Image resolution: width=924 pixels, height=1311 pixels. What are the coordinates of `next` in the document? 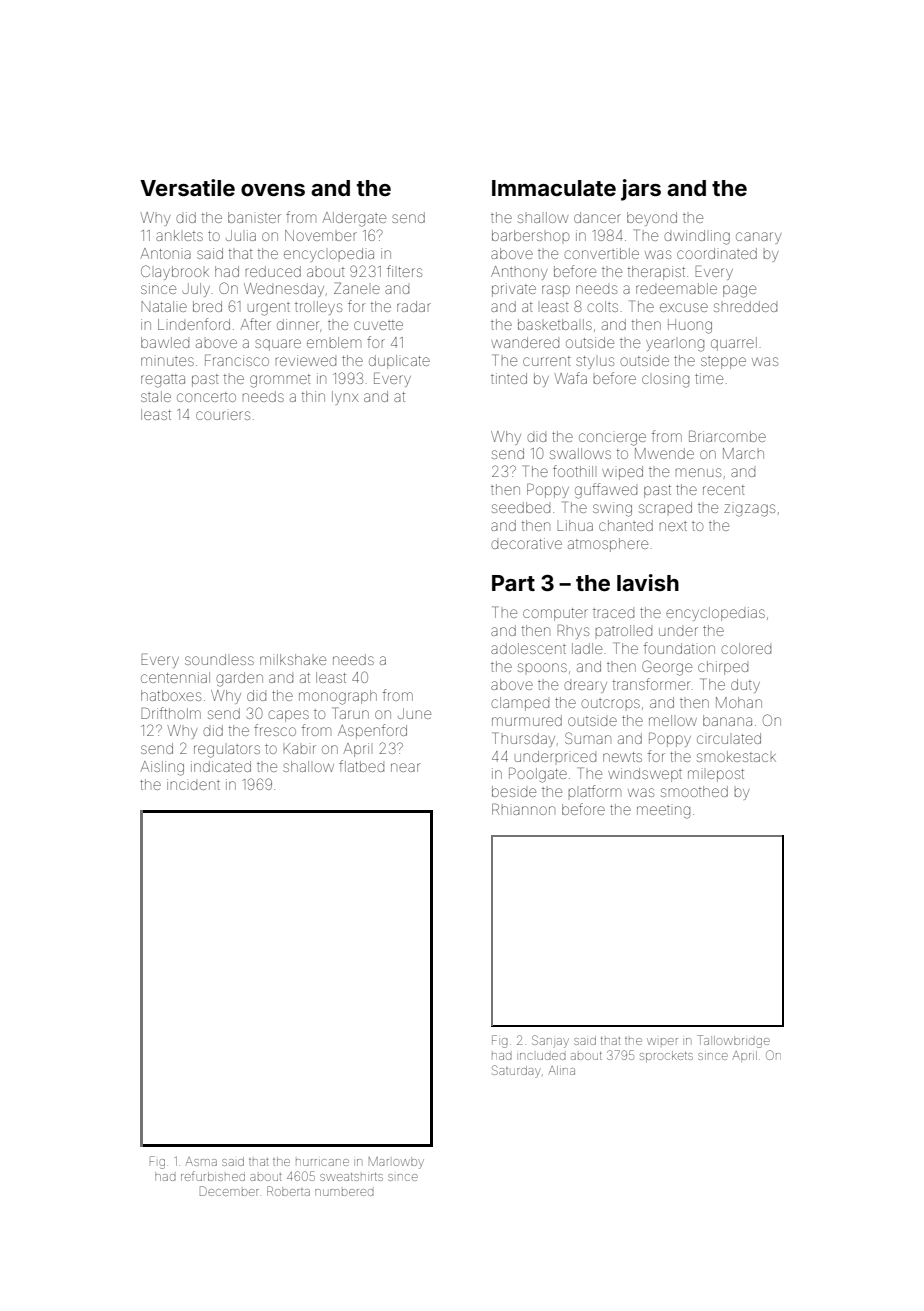 It's located at (673, 526).
